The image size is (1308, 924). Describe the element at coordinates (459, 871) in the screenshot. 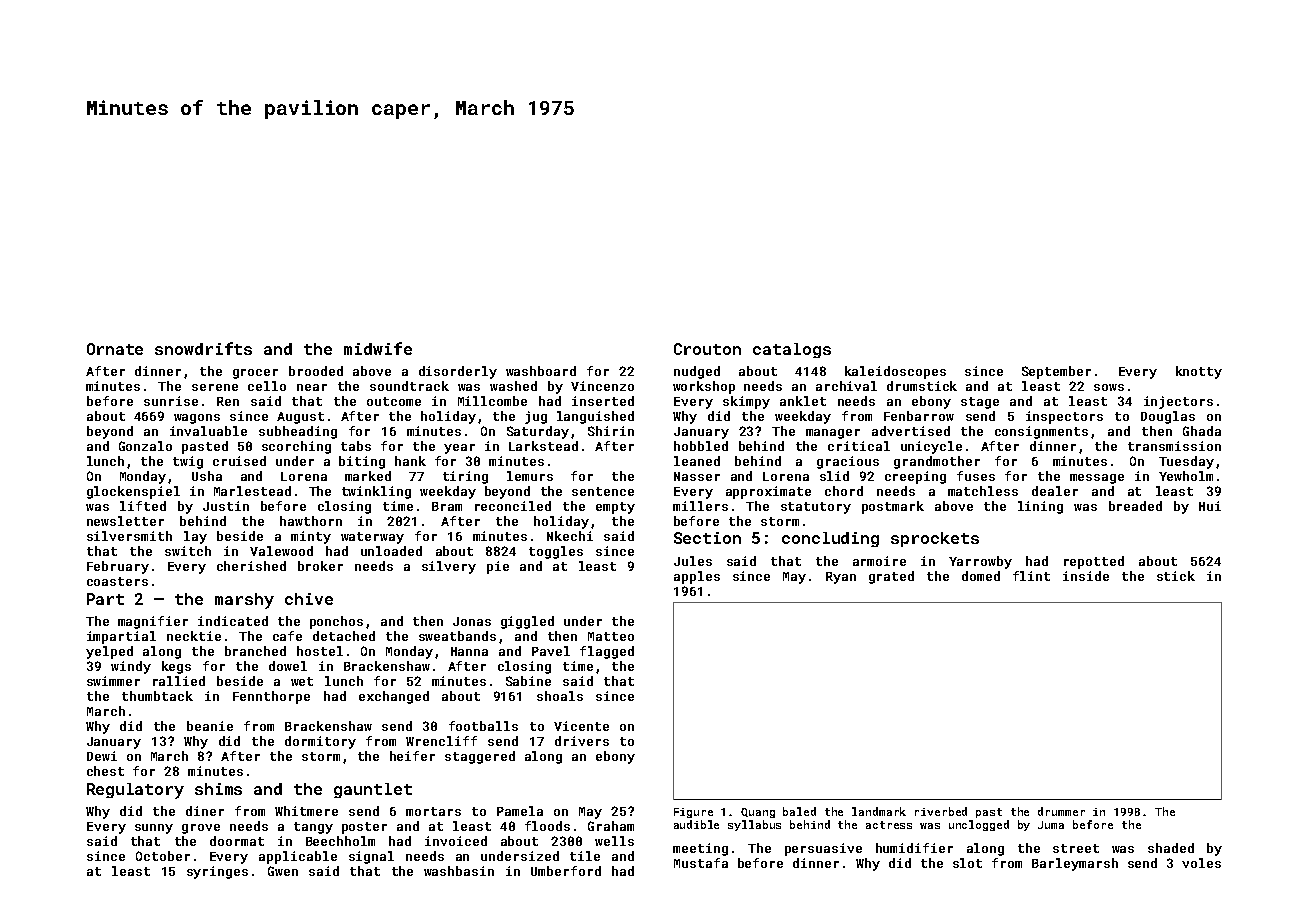

I see `washbasin` at that location.
